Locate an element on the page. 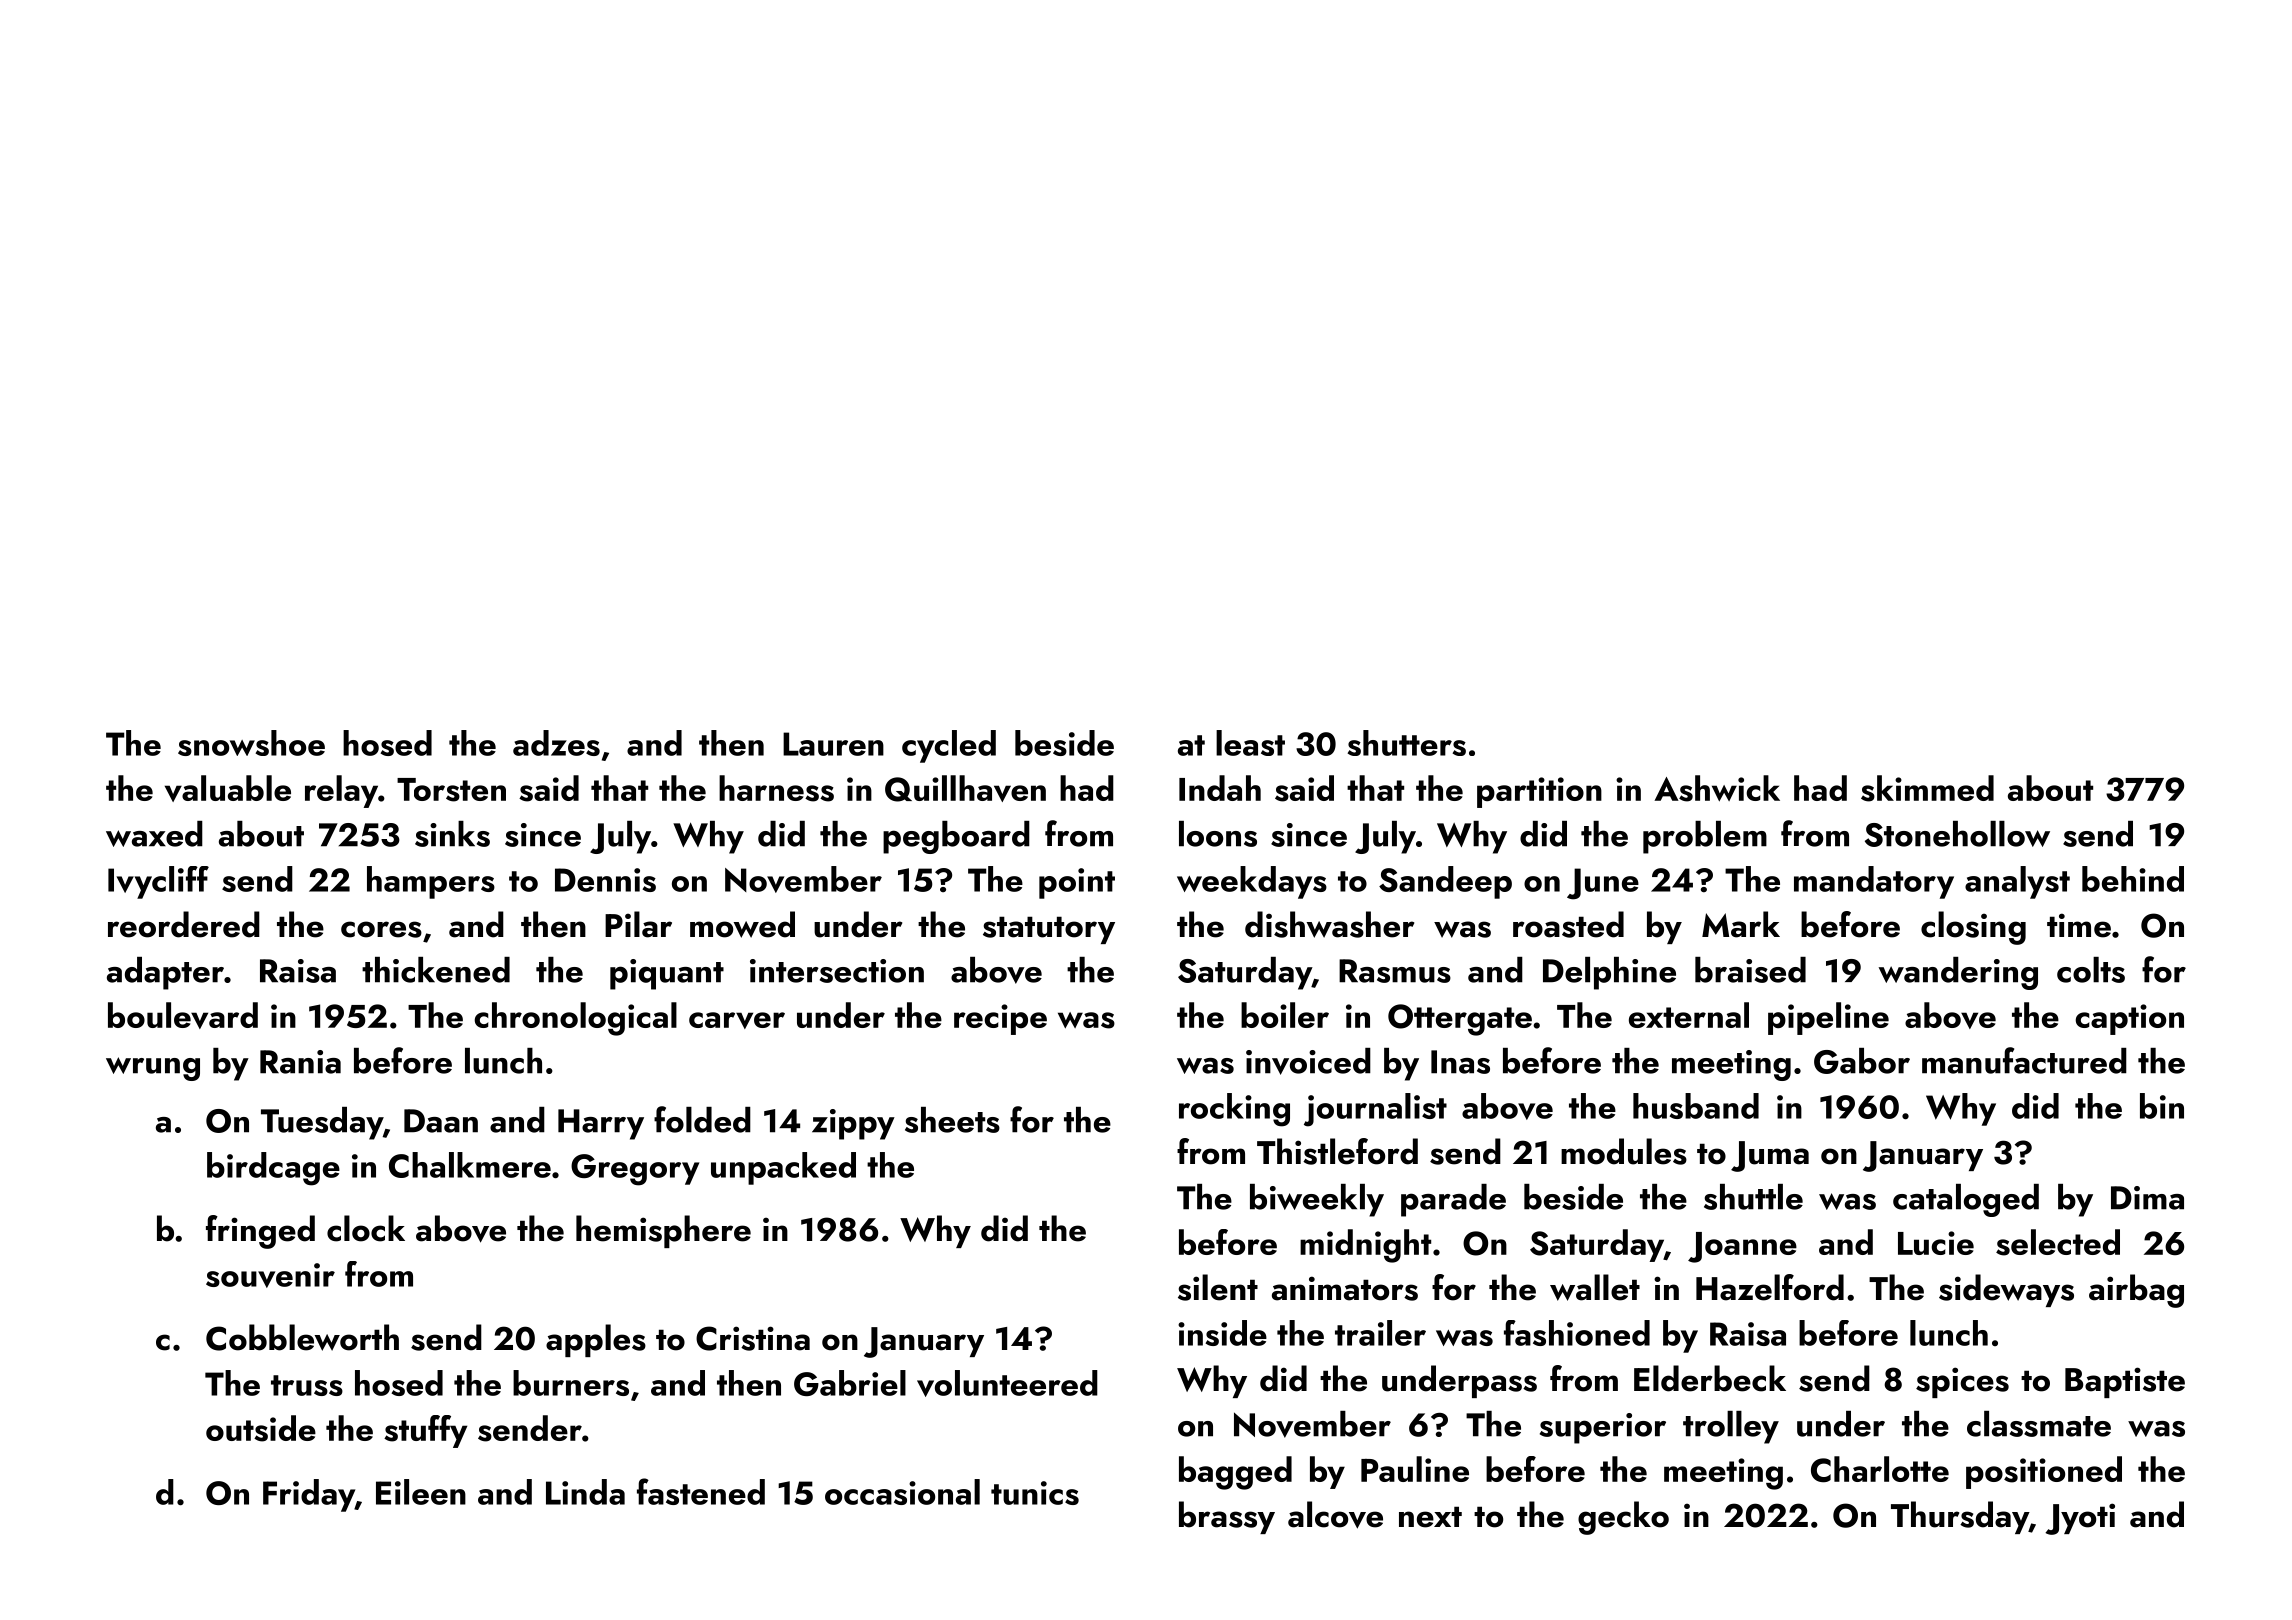  sheets is located at coordinates (952, 1120).
